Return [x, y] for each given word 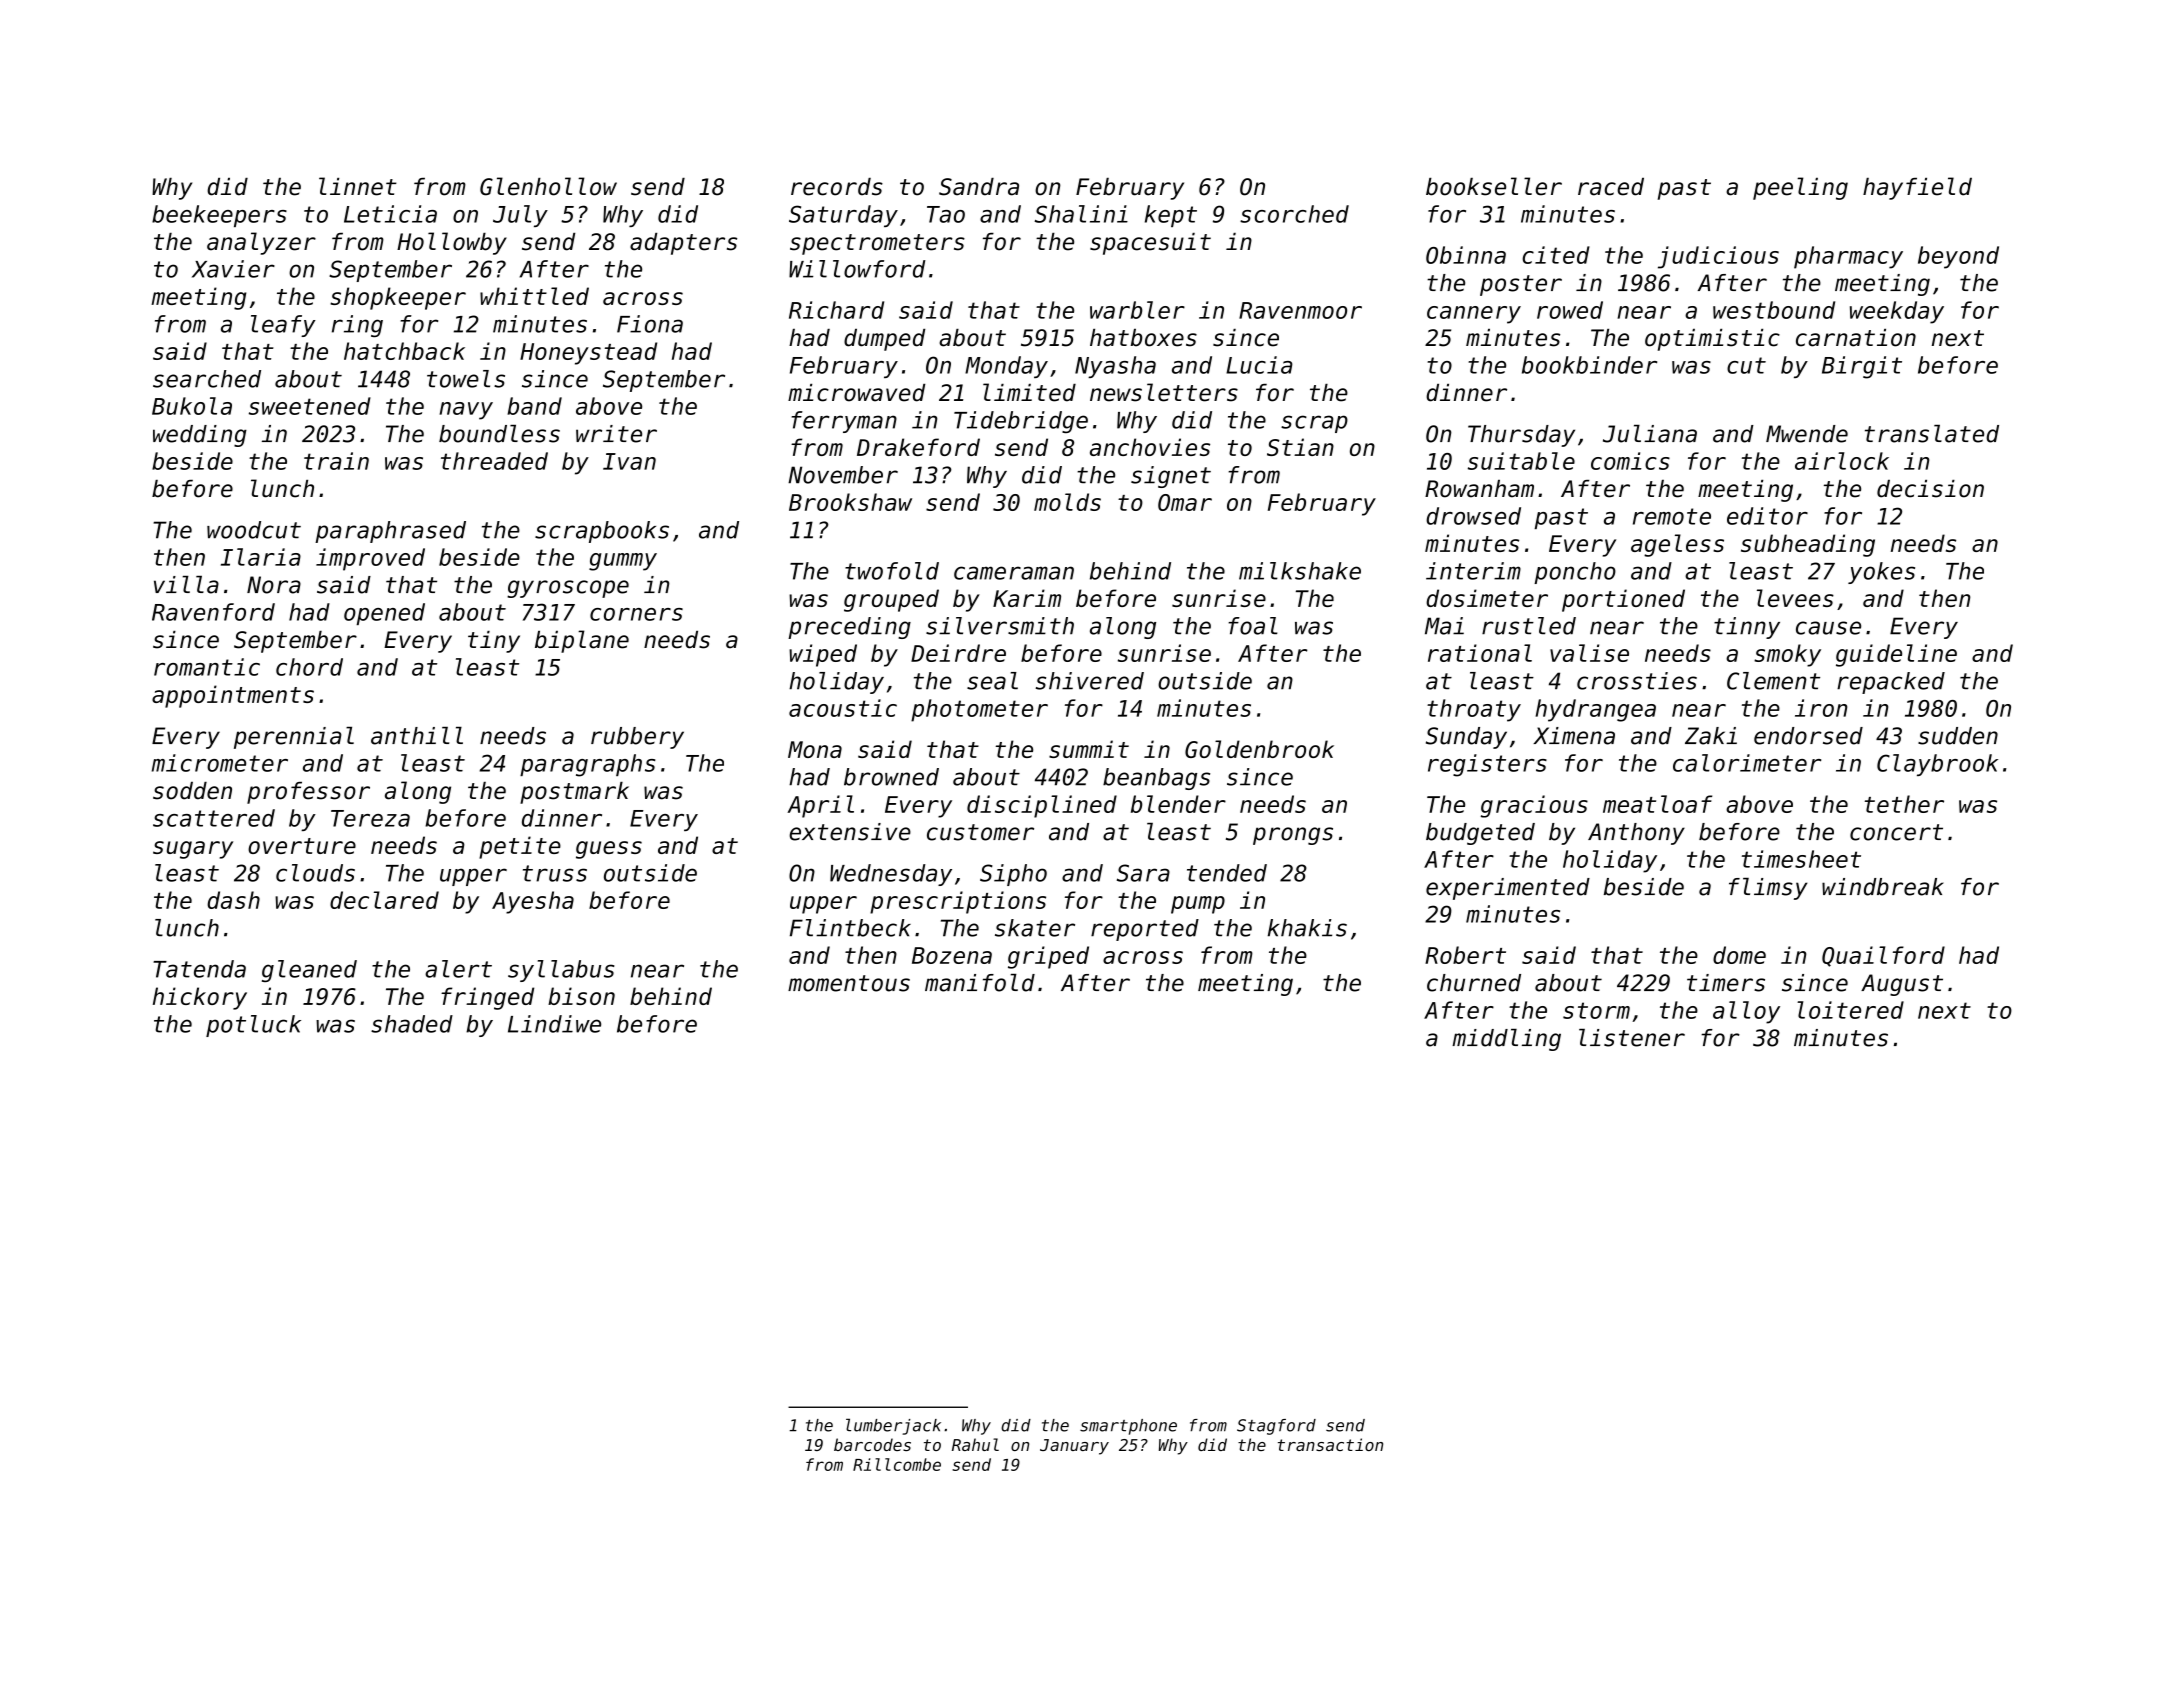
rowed [1570, 310]
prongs [1293, 836]
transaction [1330, 1444]
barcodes [872, 1444]
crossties [1637, 681]
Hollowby [452, 243]
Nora [274, 585]
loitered [1850, 1010]
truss [555, 873]
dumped [884, 340]
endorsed [1808, 736]
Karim [1027, 598]
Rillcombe [897, 1464]
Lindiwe [554, 1024]
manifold [980, 983]
